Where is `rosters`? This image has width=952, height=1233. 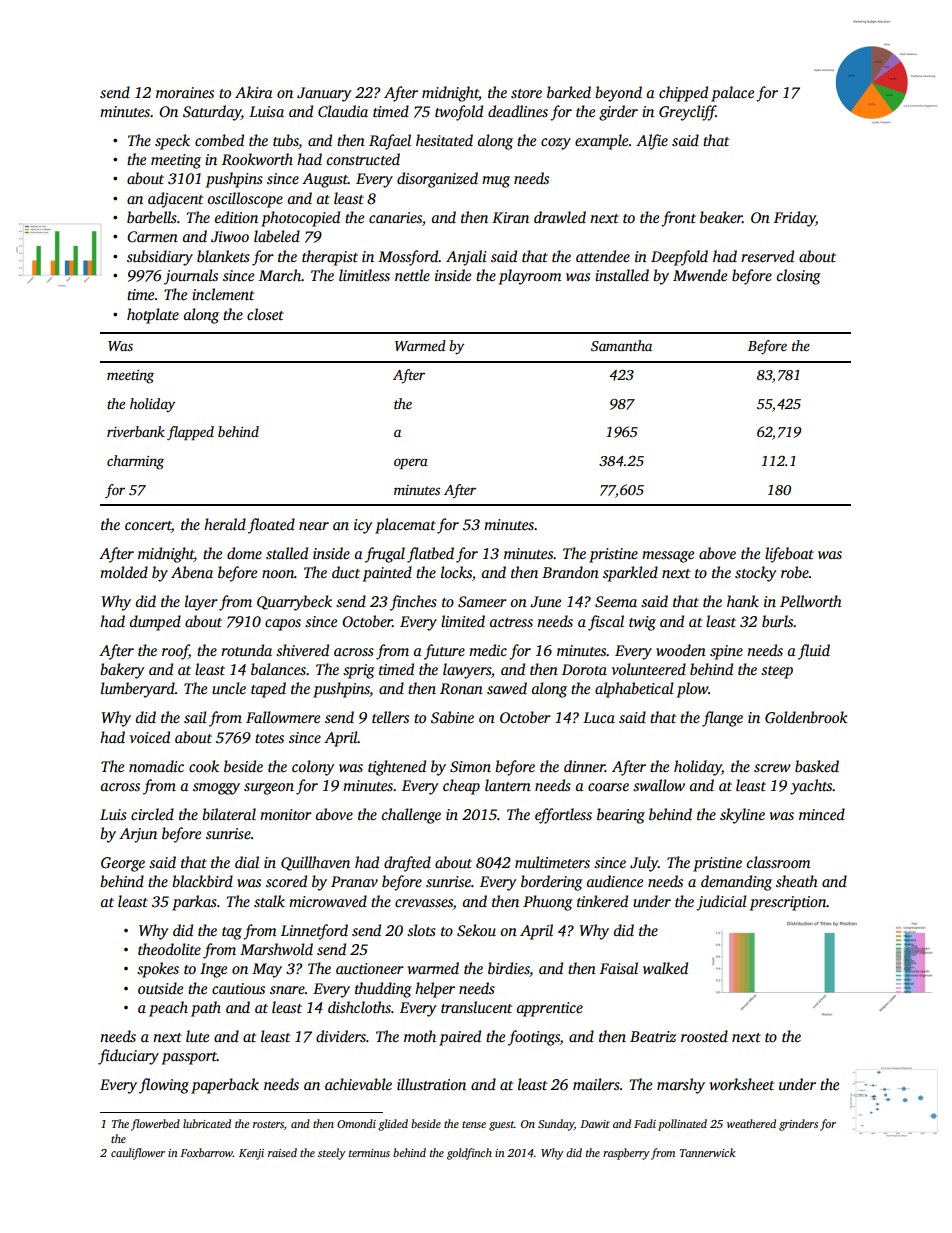
rosters is located at coordinates (268, 1124).
